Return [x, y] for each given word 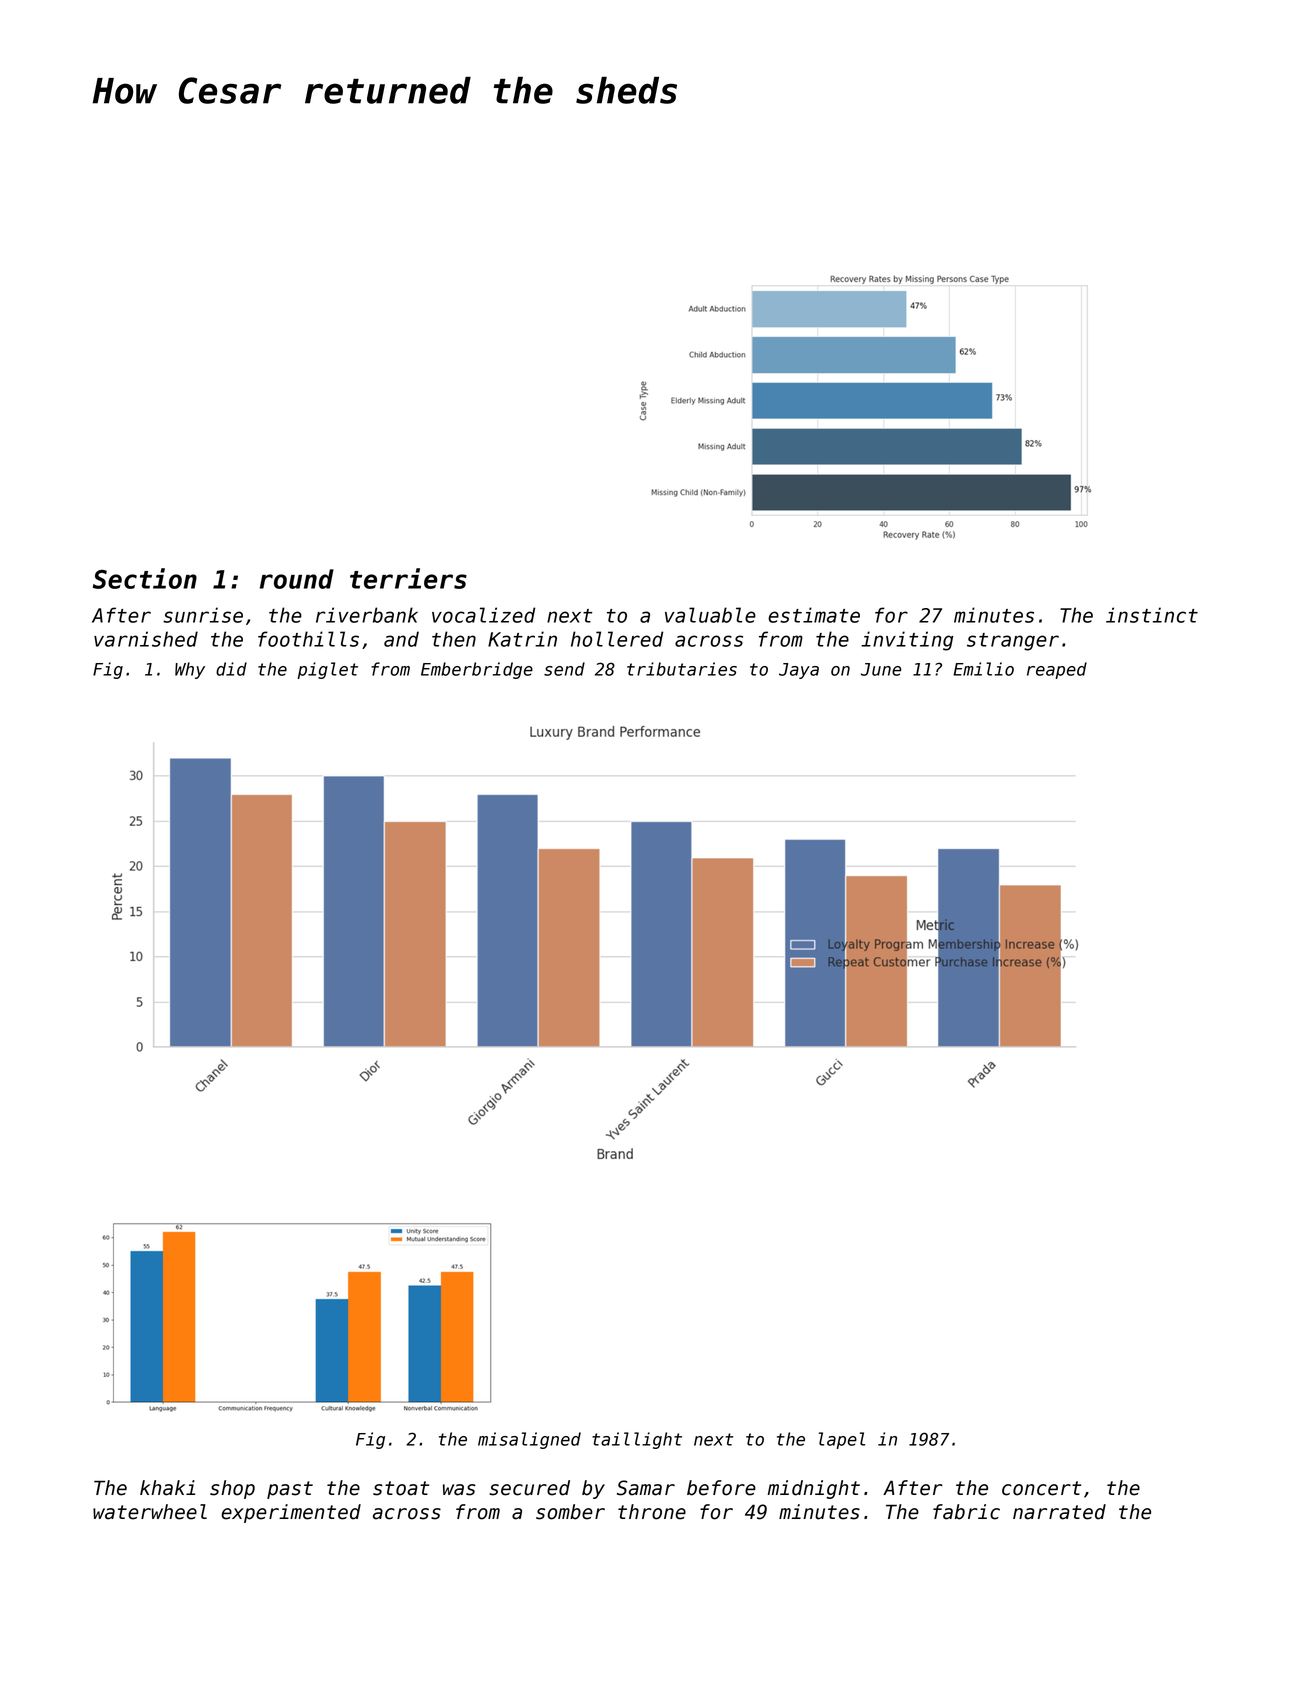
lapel [842, 1440]
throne [652, 1512]
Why [190, 670]
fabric [966, 1512]
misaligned [529, 1440]
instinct [1152, 615]
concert [1041, 1488]
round [297, 579]
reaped [1057, 670]
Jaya [799, 671]
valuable [710, 615]
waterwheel [150, 1512]
